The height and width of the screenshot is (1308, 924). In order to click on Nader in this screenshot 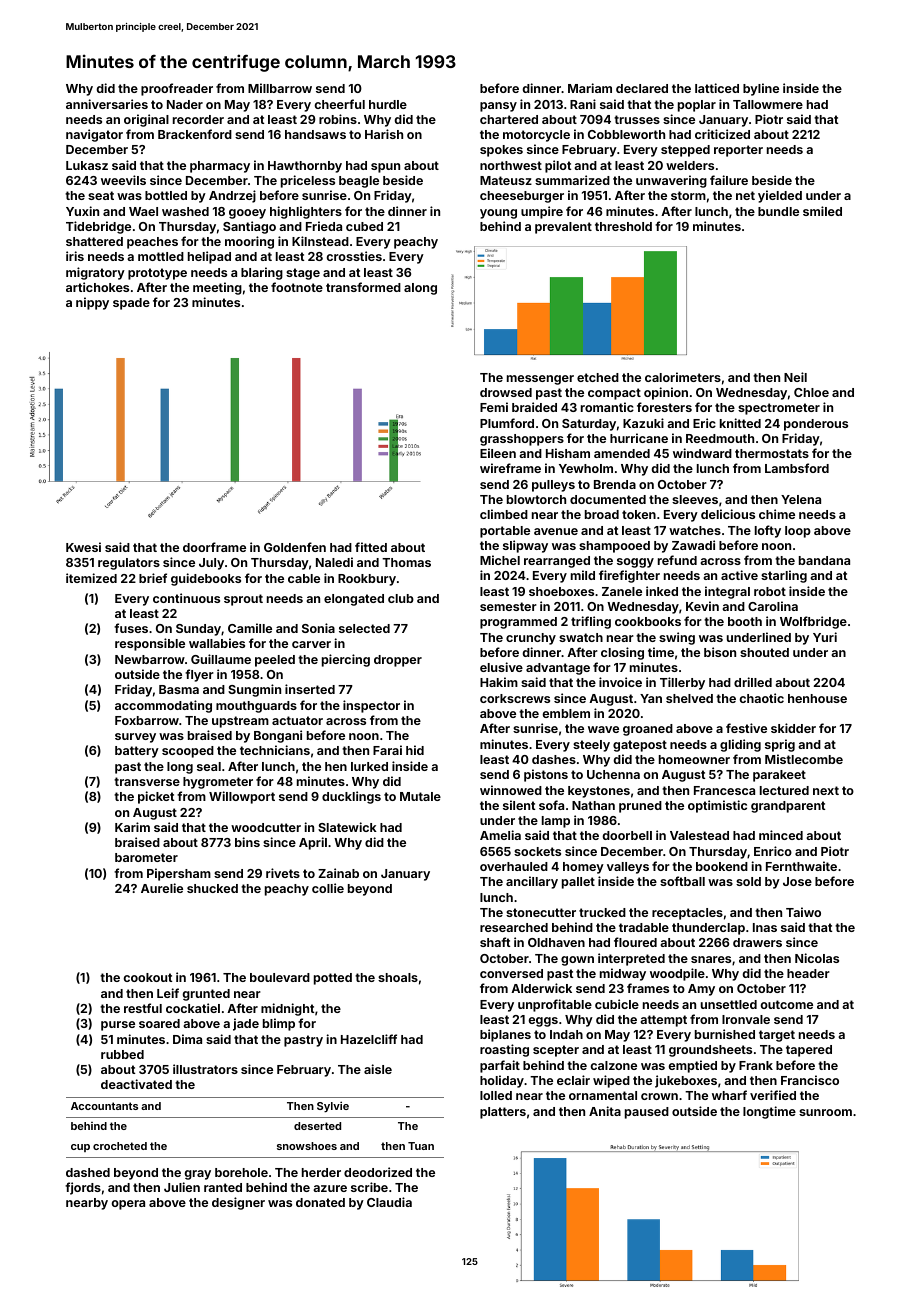, I will do `click(185, 104)`.
